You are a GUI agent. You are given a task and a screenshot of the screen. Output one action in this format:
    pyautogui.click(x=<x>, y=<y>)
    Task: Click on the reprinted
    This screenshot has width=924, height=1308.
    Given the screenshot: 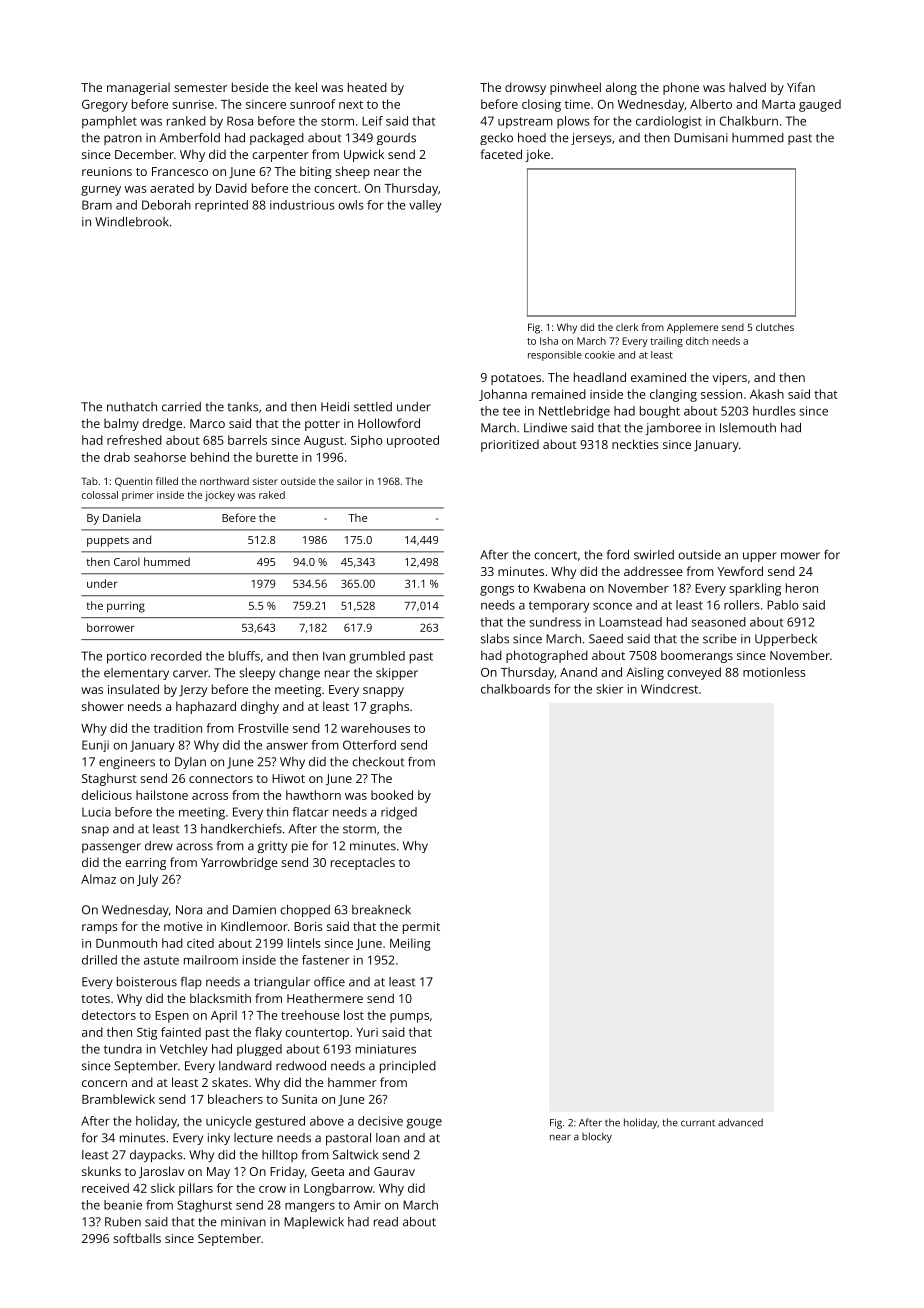 What is the action you would take?
    pyautogui.click(x=221, y=206)
